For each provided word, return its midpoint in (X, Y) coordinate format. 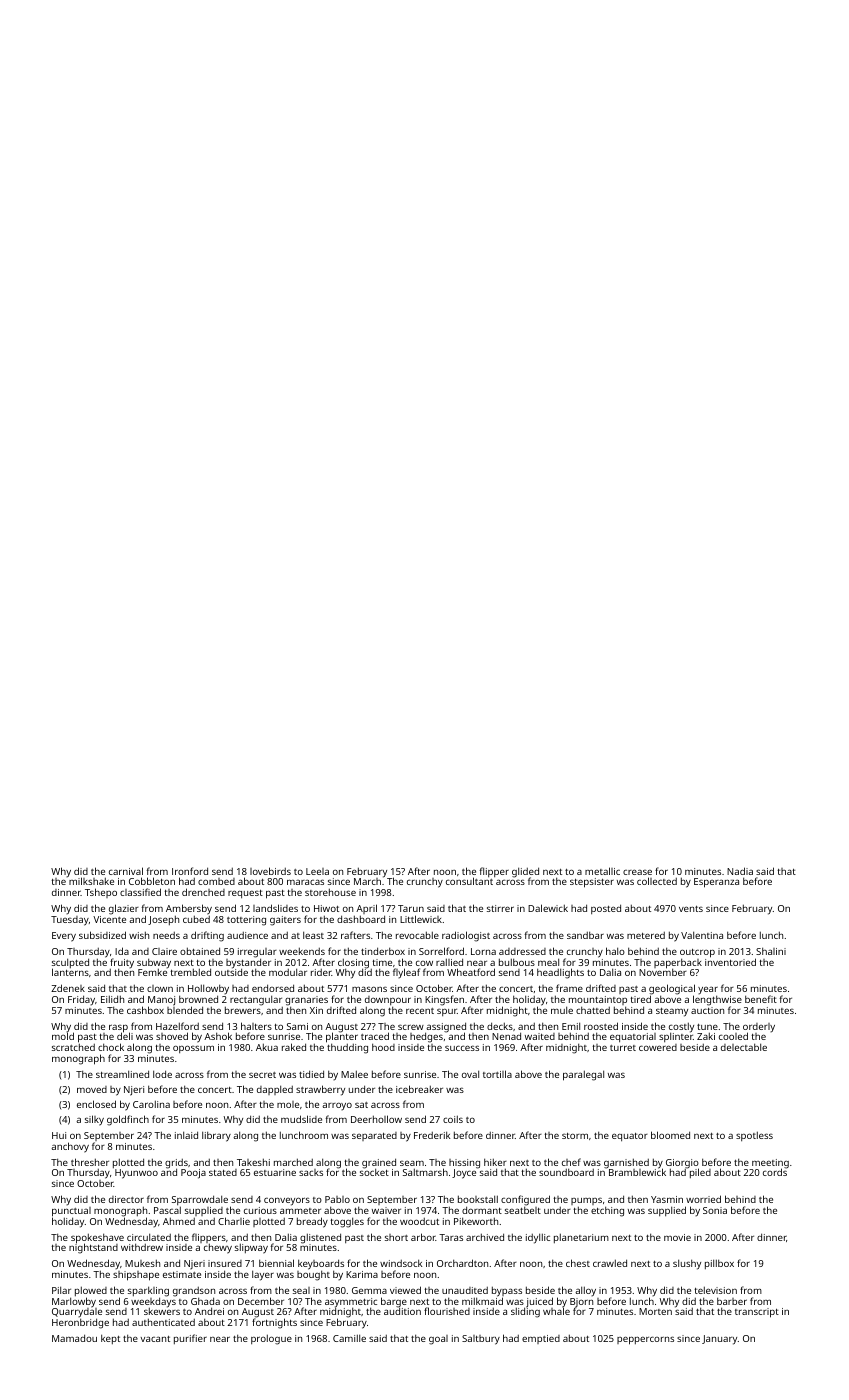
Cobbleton (152, 881)
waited (540, 1036)
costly (681, 1027)
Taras (451, 1237)
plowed (91, 1291)
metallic (602, 871)
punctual (71, 1212)
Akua (267, 1047)
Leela (317, 871)
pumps (586, 1202)
